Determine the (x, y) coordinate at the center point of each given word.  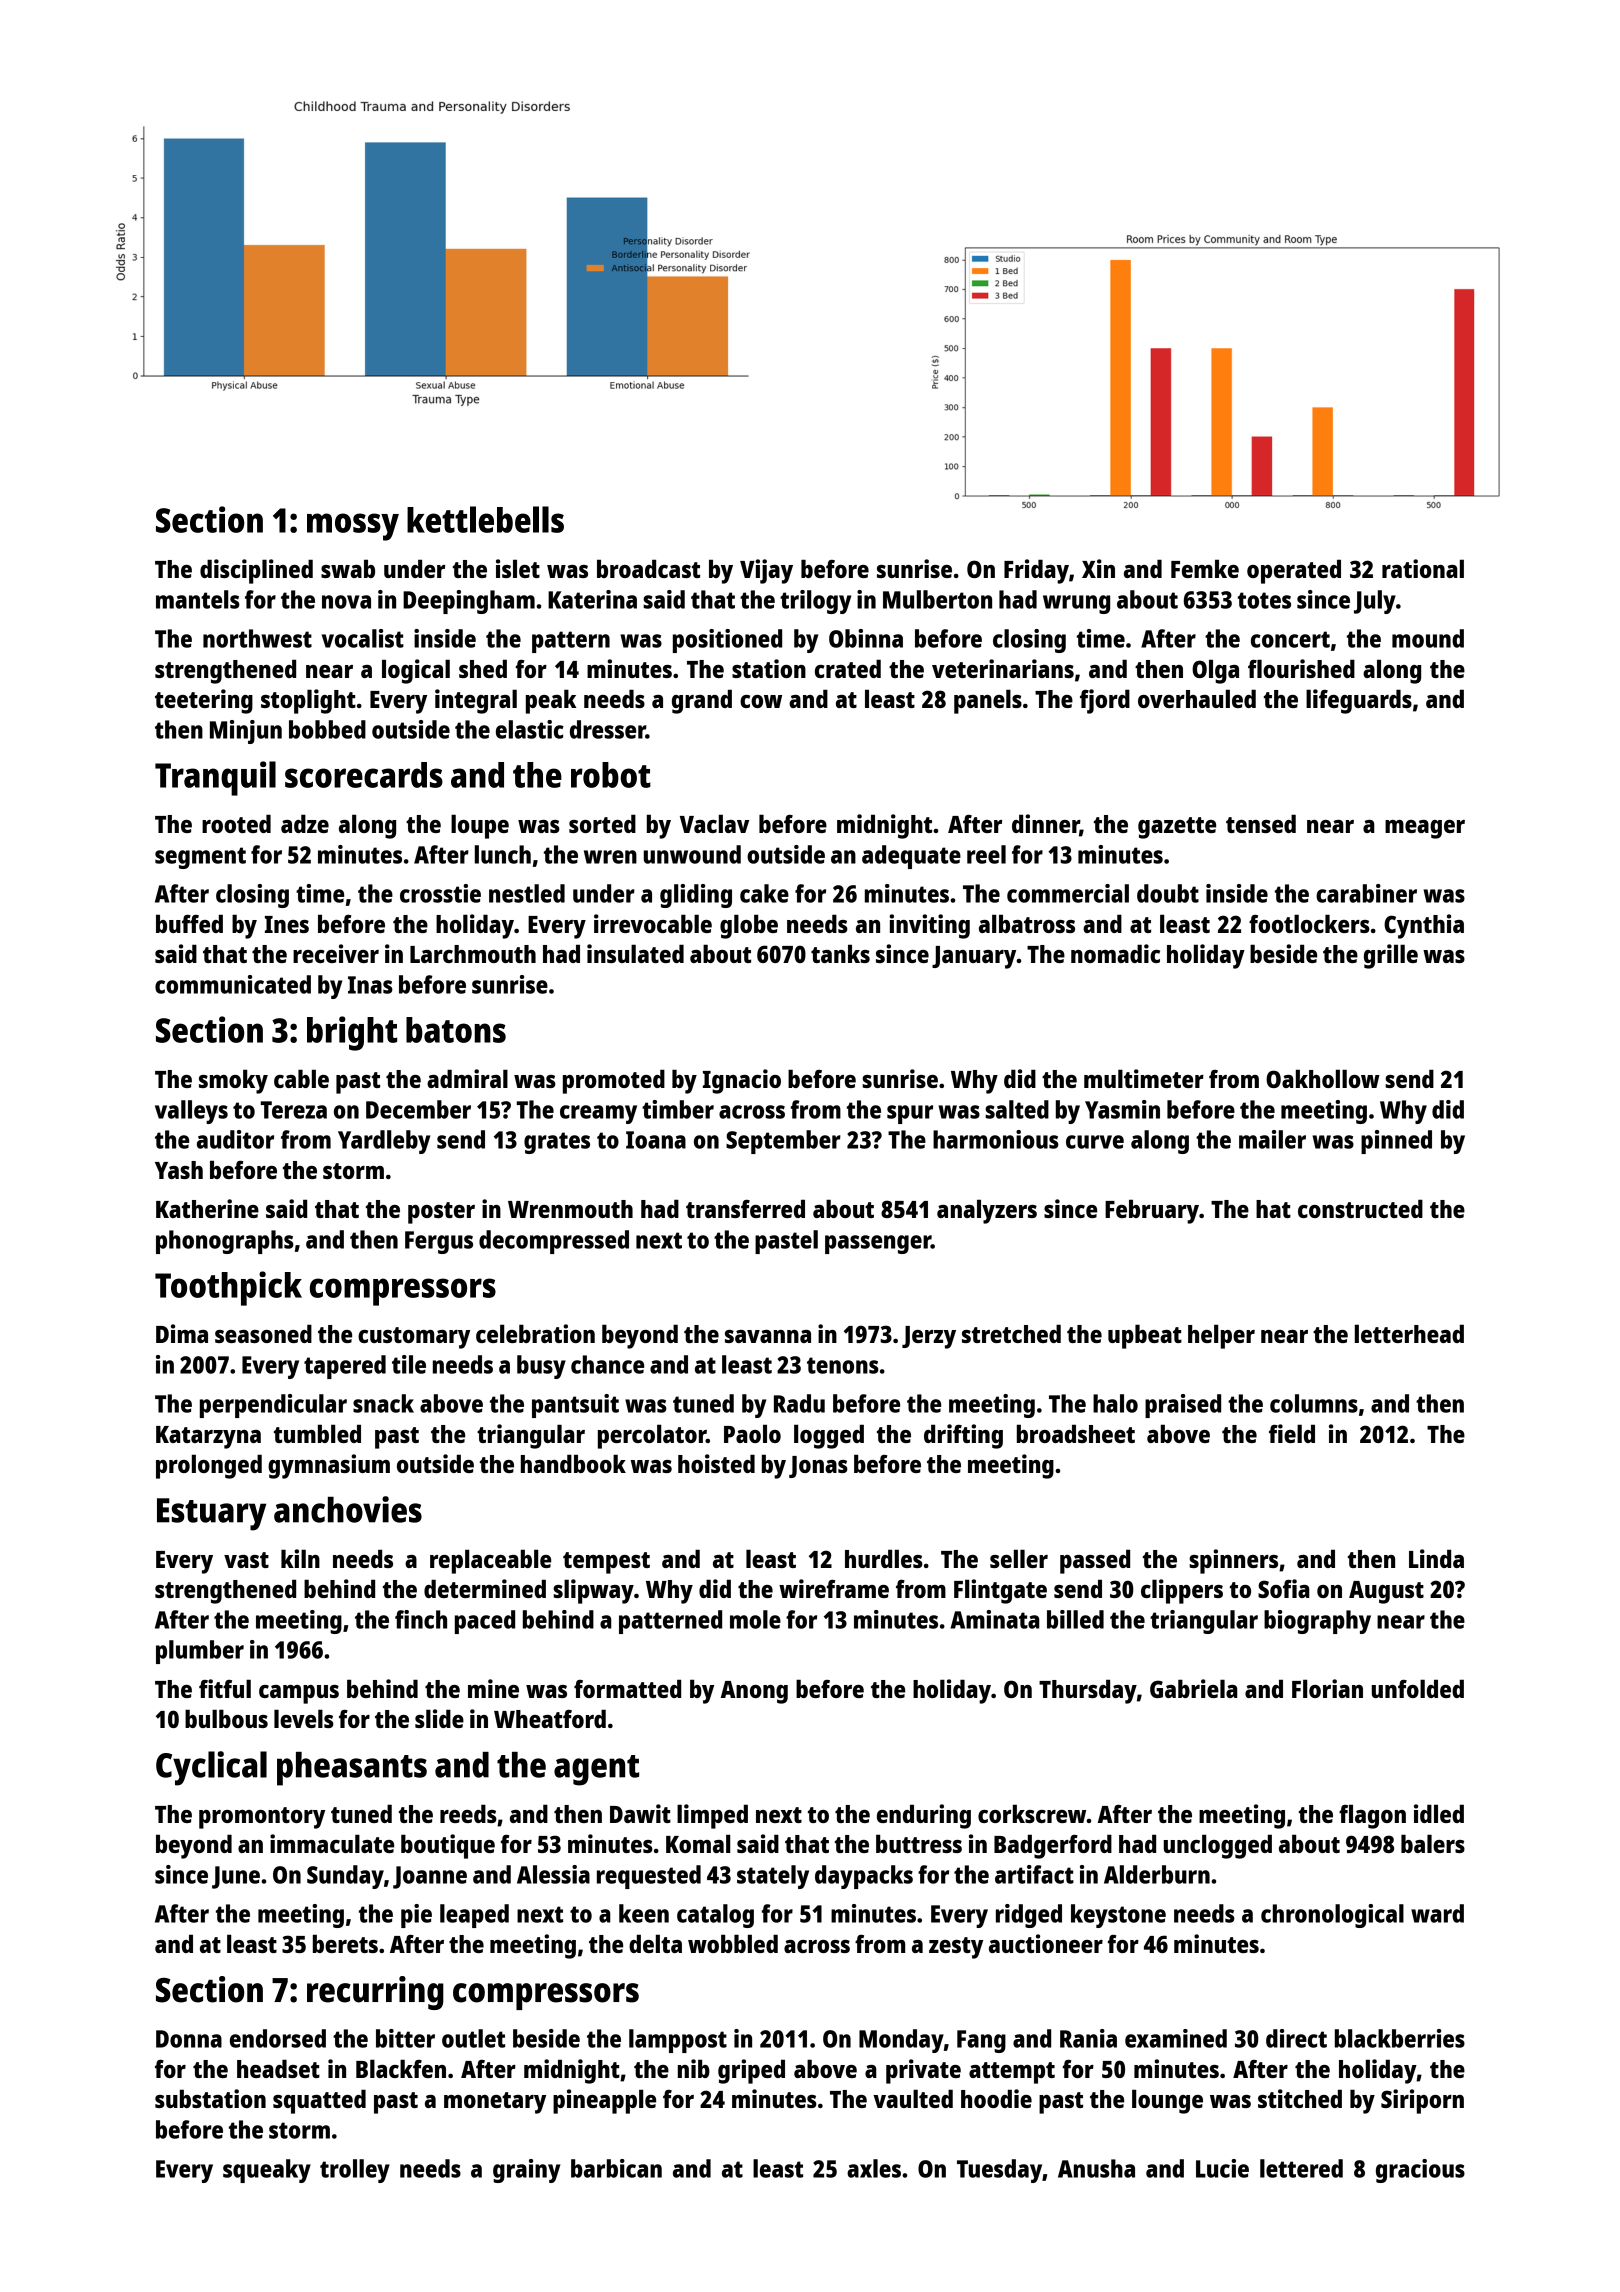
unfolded (1418, 1688)
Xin (1098, 568)
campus (299, 1694)
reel (986, 854)
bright (352, 1033)
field (1292, 1433)
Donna (189, 2039)
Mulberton (937, 599)
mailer (1272, 1139)
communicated (233, 984)
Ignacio (742, 1081)
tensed (1261, 823)
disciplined (256, 571)
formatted (627, 1688)
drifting (963, 1436)
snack (383, 1403)
